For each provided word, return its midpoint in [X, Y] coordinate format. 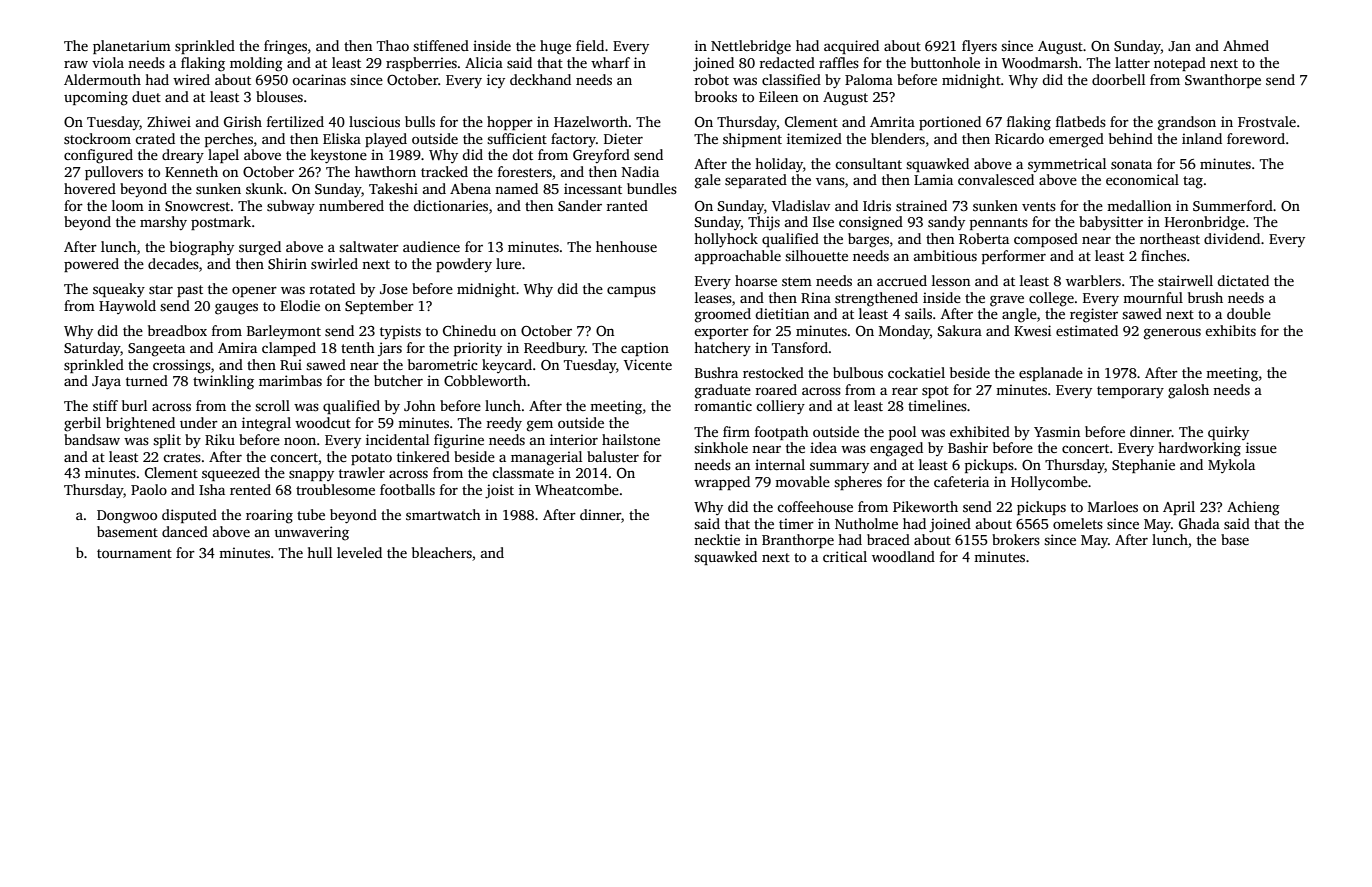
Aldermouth [102, 79]
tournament [134, 553]
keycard [507, 366]
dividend [1232, 238]
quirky [1228, 433]
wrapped [722, 483]
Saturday [92, 349]
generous [1172, 334]
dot [522, 154]
